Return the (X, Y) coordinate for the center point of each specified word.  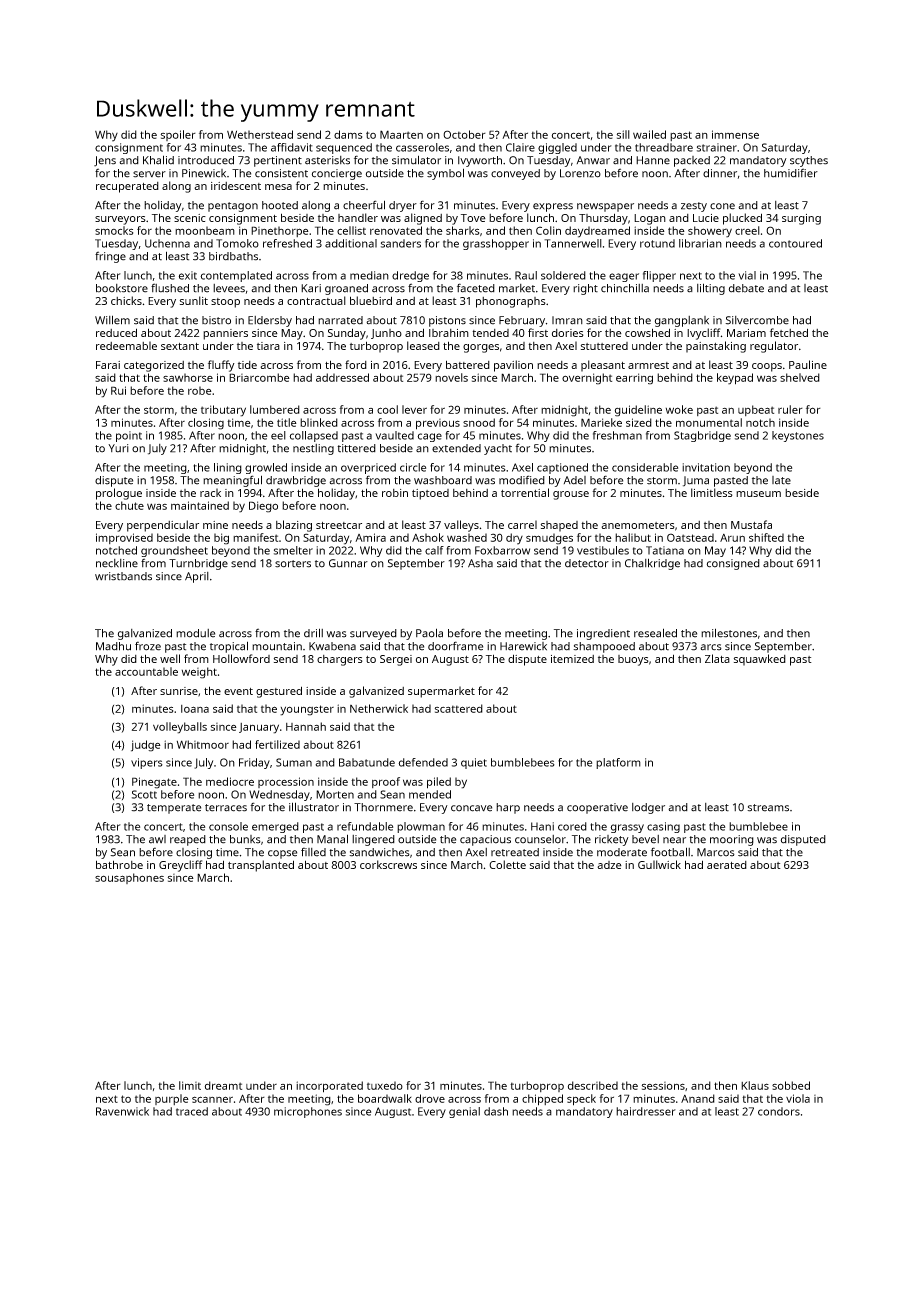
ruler (790, 409)
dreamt (223, 1085)
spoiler (178, 135)
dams (348, 134)
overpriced (368, 468)
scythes (809, 161)
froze (148, 646)
